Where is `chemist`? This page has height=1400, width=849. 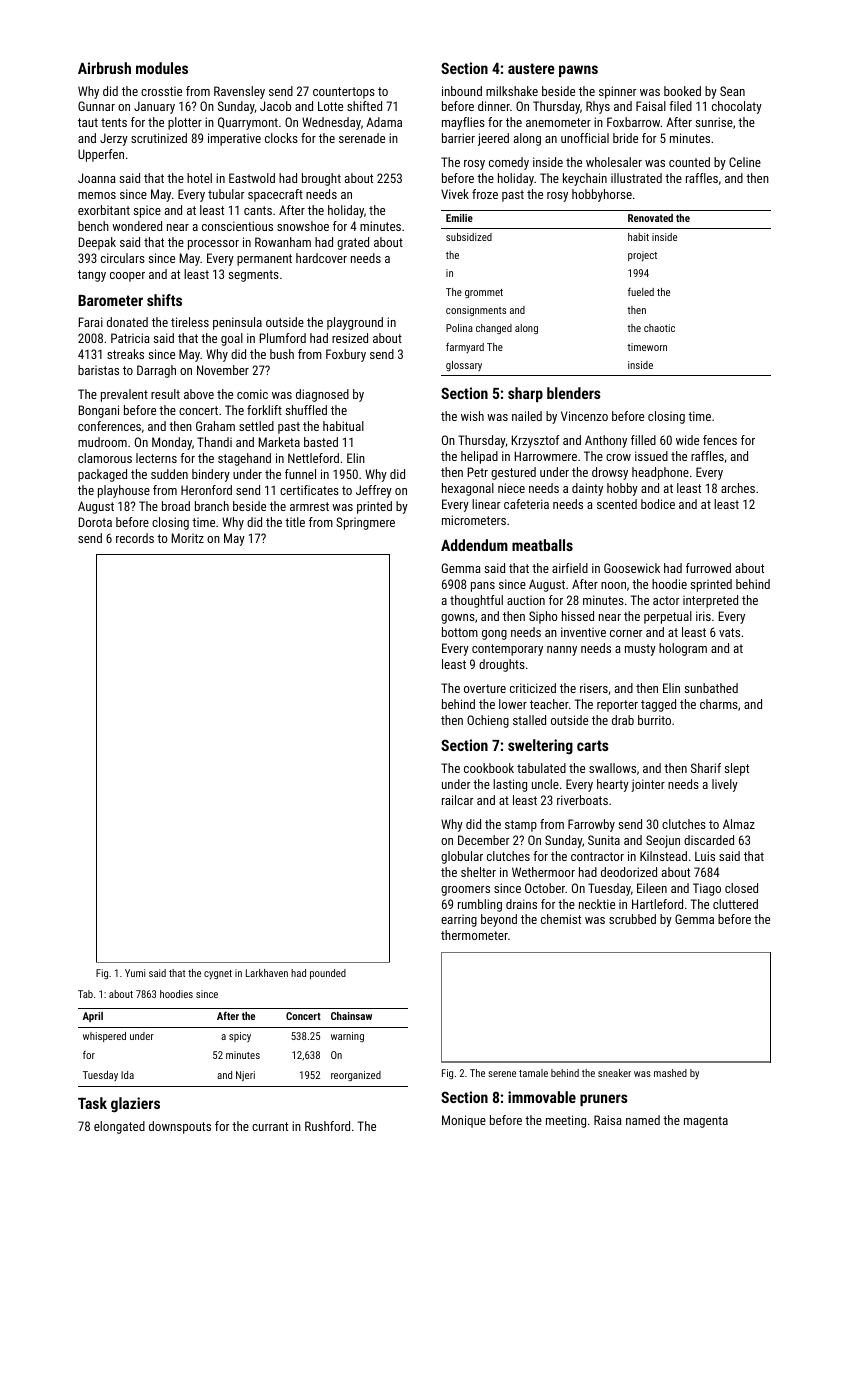
chemist is located at coordinates (561, 919).
